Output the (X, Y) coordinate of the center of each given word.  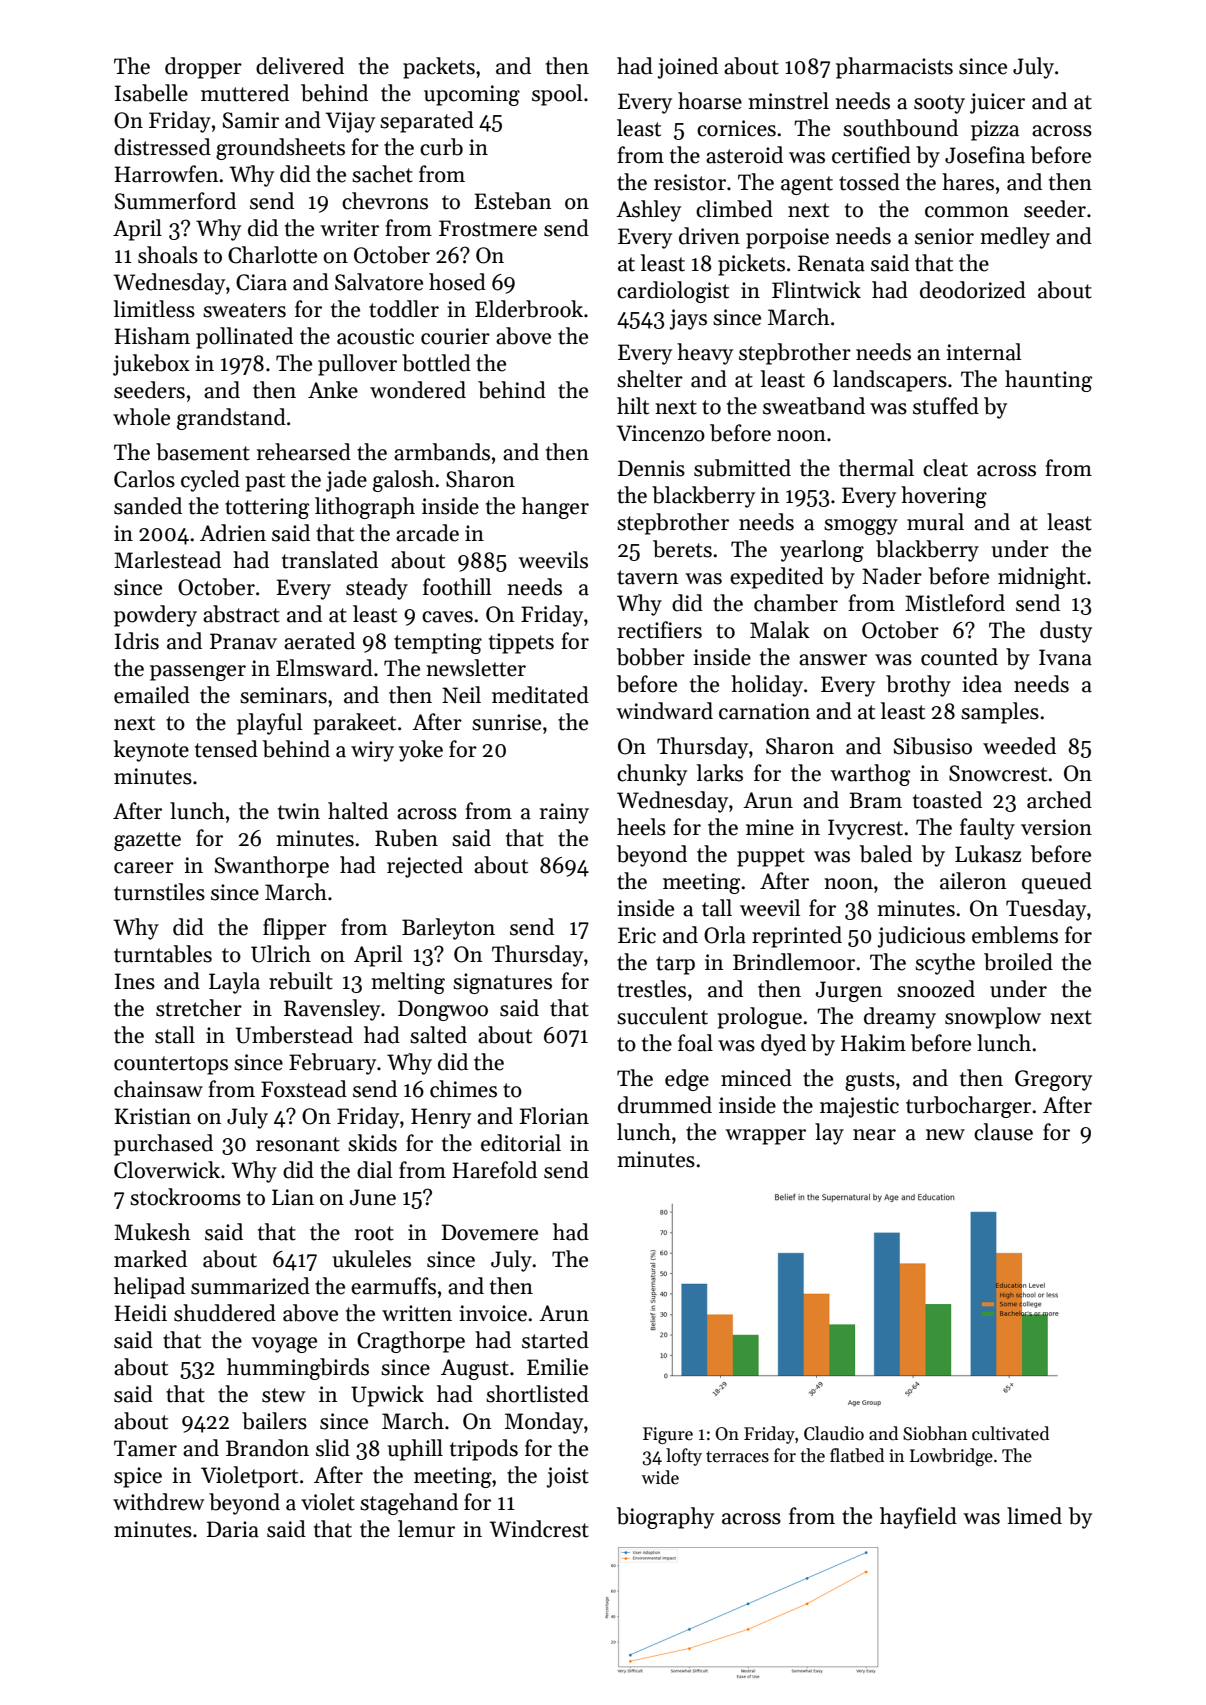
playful (269, 724)
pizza (995, 130)
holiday (767, 686)
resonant (298, 1144)
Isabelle (151, 93)
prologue (759, 1018)
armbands (442, 452)
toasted (947, 800)
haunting (1048, 381)
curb (441, 147)
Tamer (145, 1448)
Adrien (233, 533)
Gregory (1053, 1080)
